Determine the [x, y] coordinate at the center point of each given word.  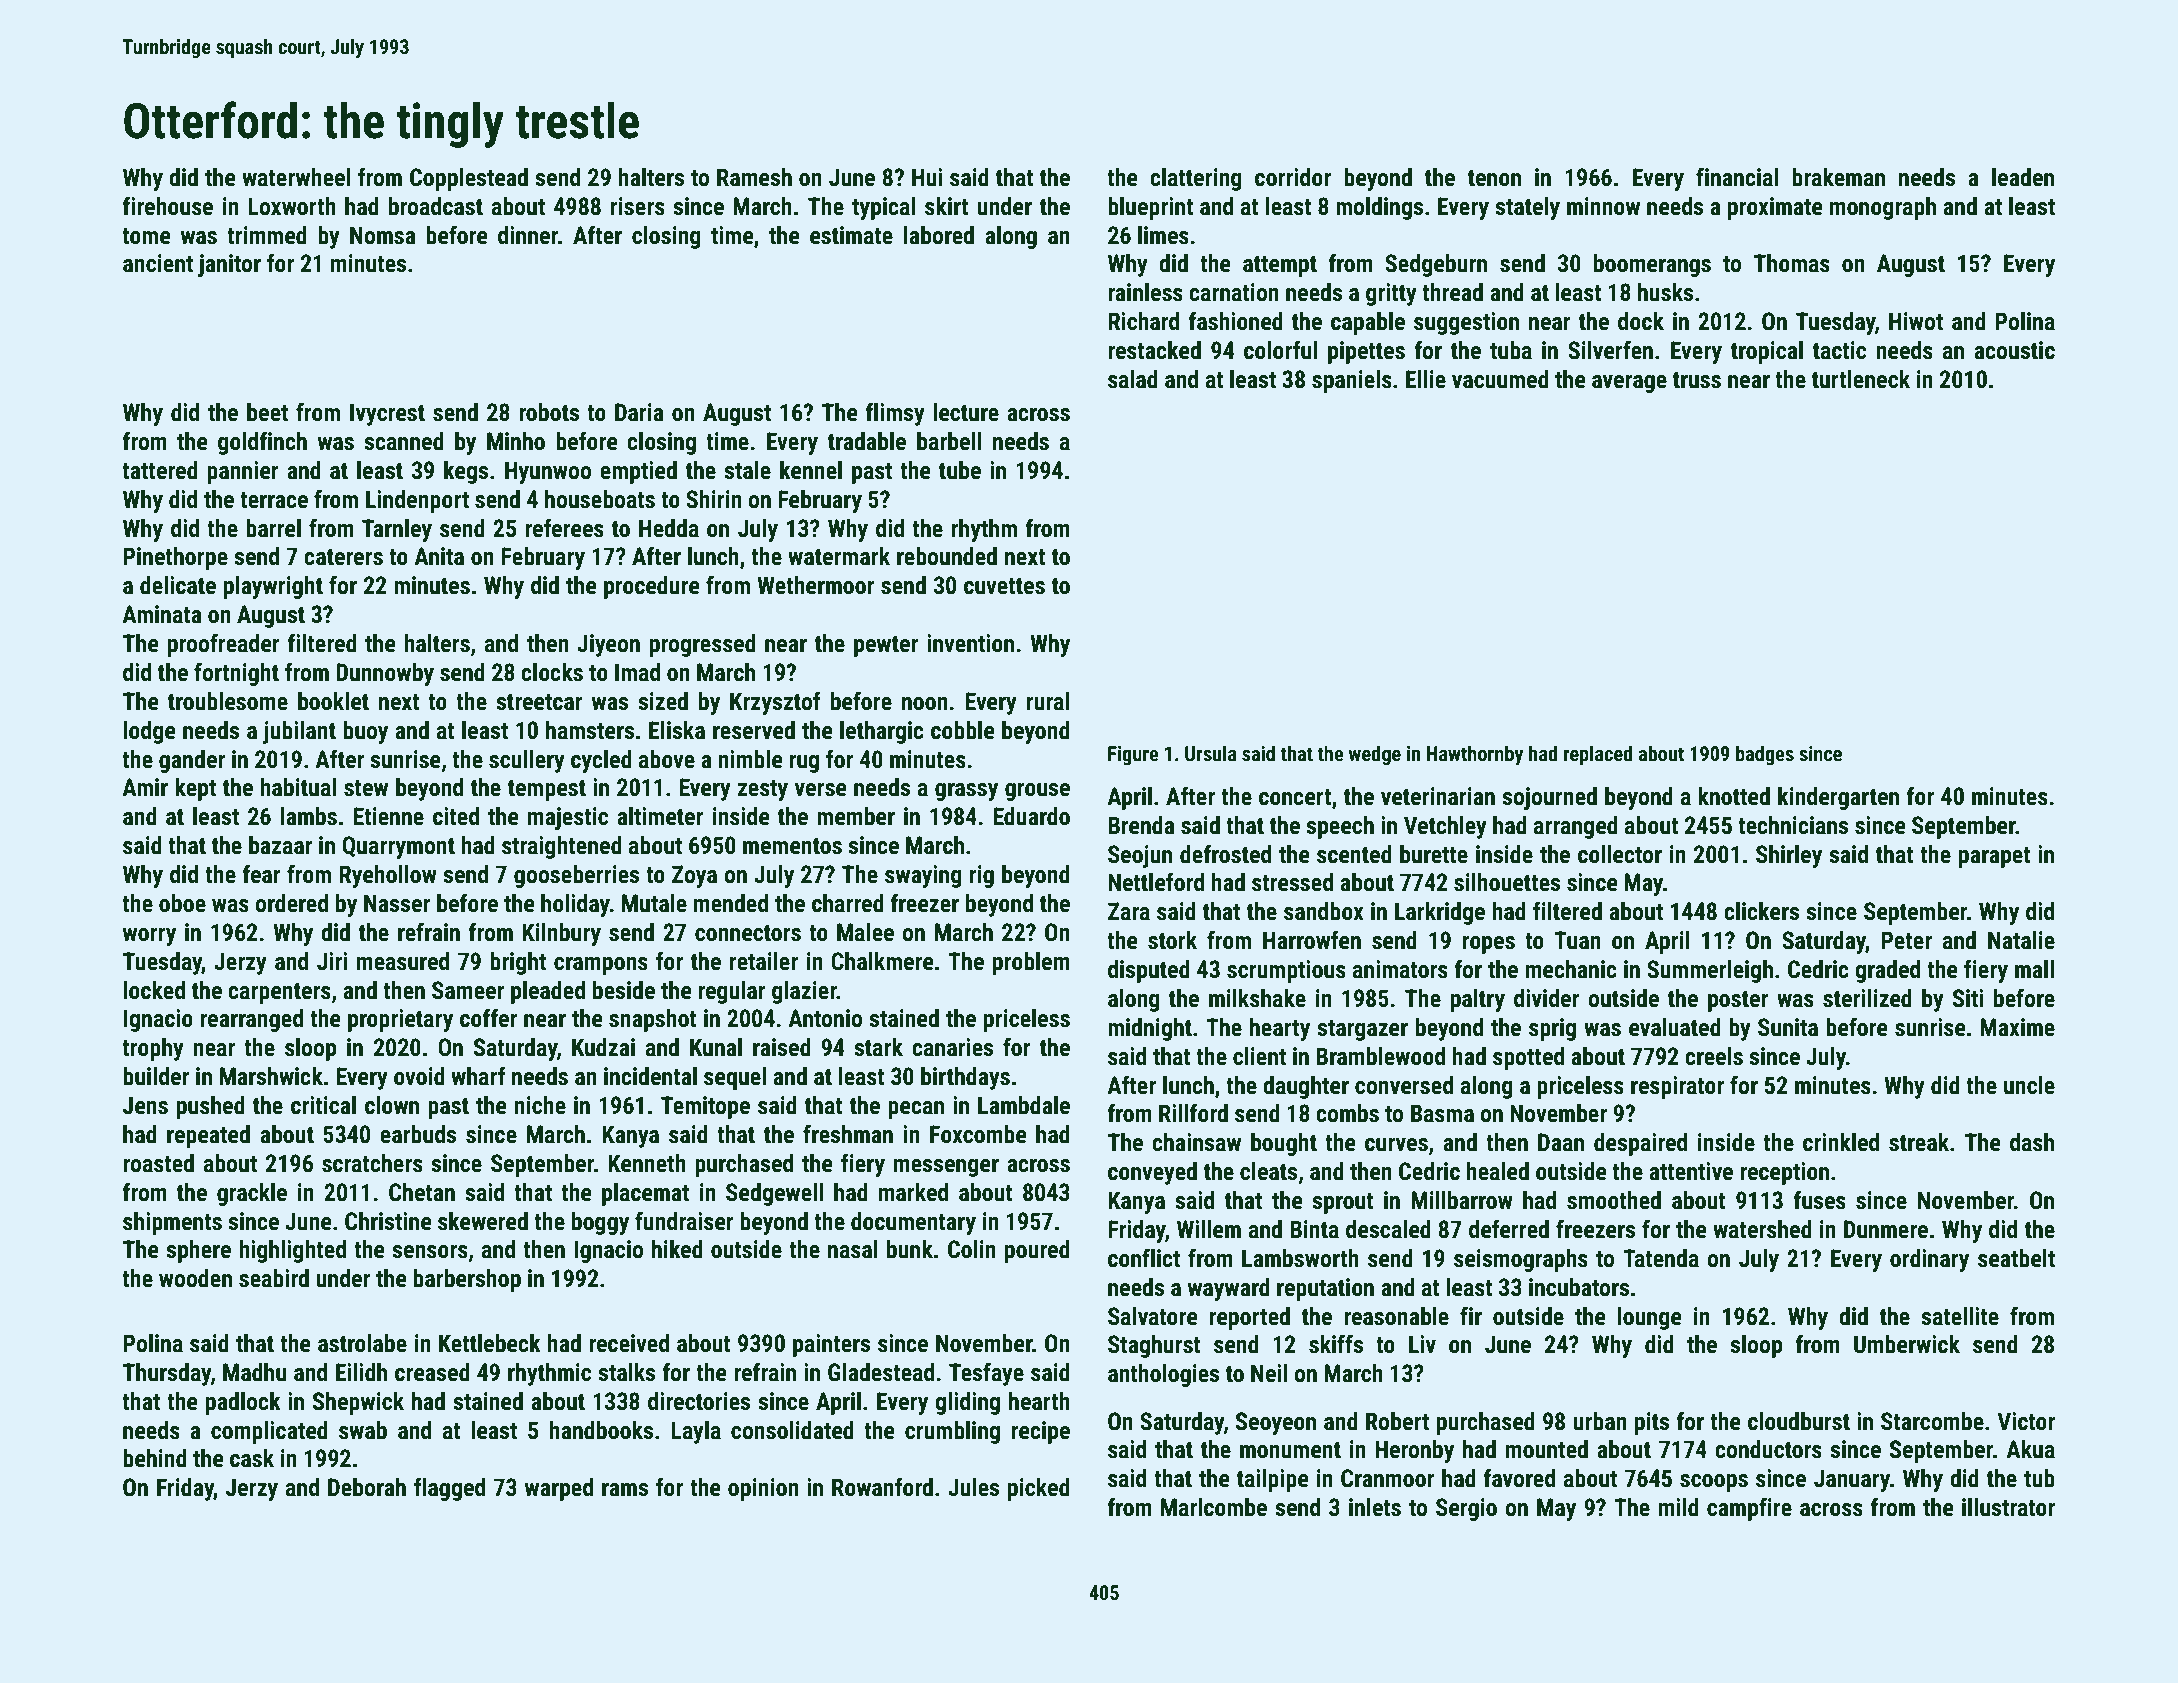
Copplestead [469, 179]
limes [1163, 235]
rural [1048, 701]
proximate [1775, 208]
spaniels [1352, 381]
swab [363, 1430]
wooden [195, 1278]
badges [1765, 755]
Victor [2026, 1421]
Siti [1968, 998]
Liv [1422, 1344]
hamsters [590, 730]
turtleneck [1861, 379]
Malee [865, 932]
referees [564, 528]
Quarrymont [398, 847]
